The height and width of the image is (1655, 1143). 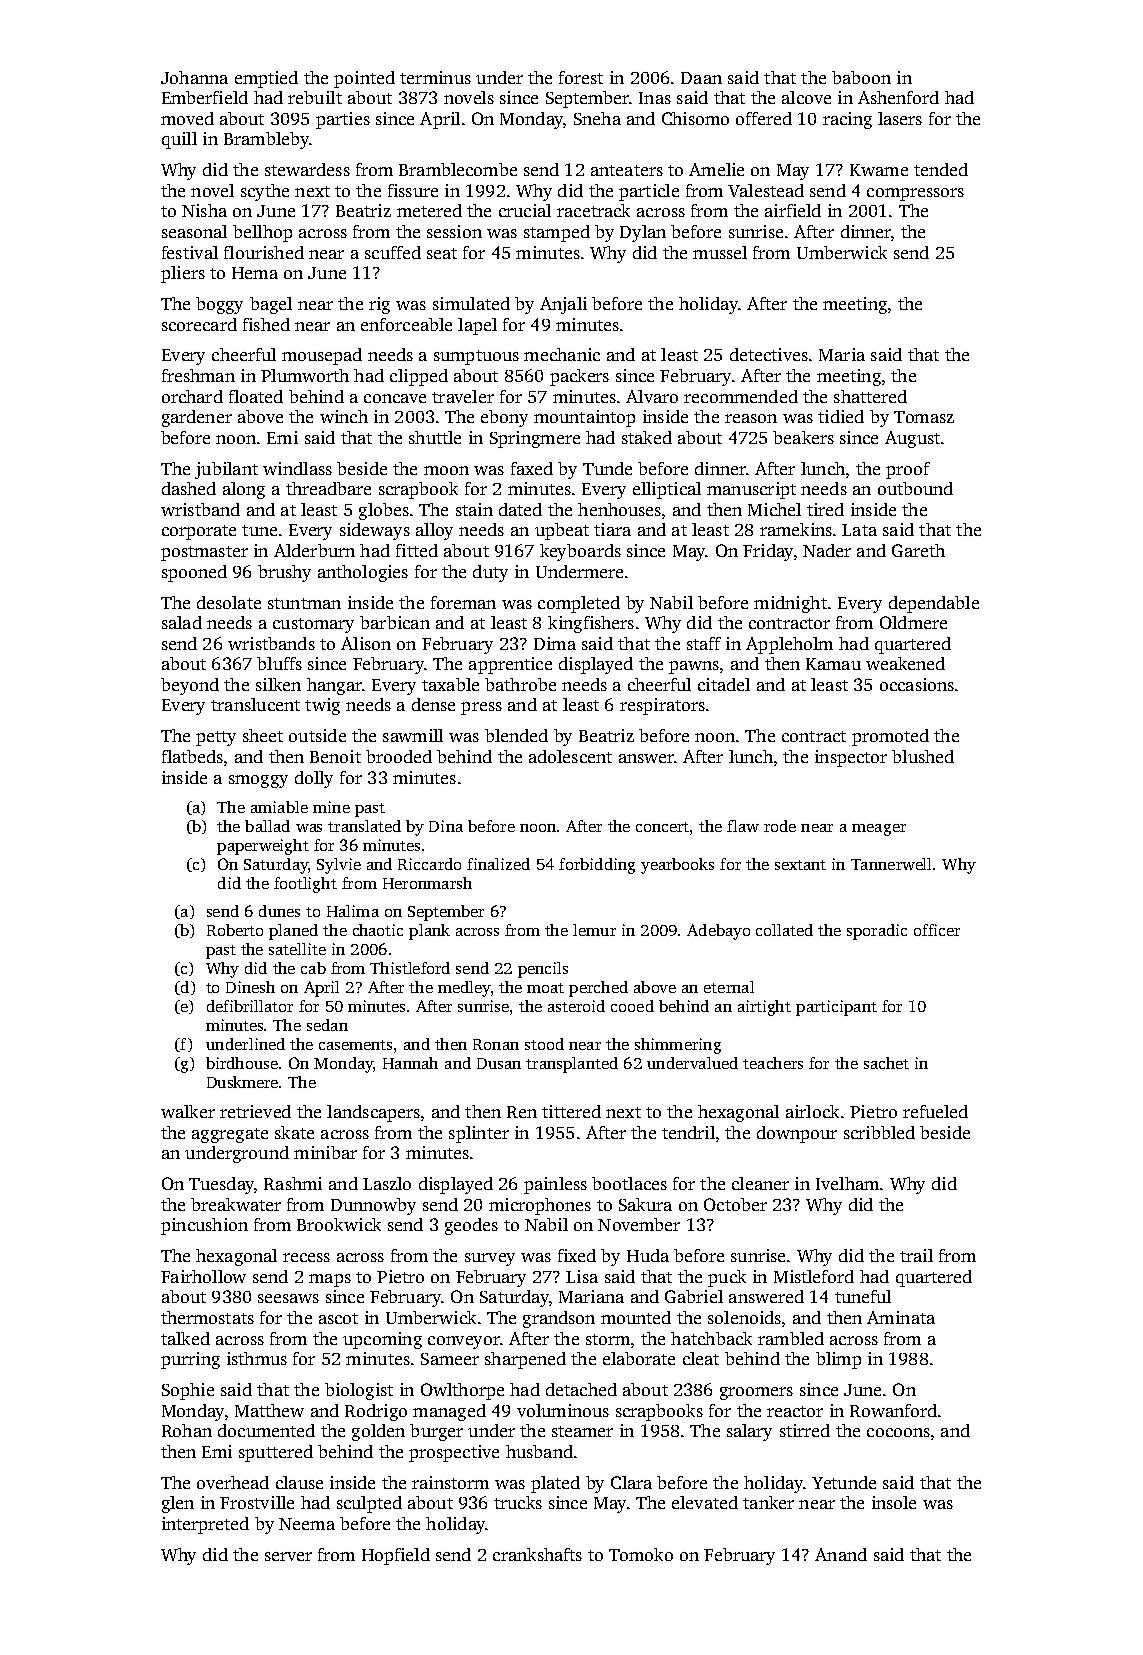 What do you see at coordinates (627, 170) in the image?
I see `anteaters` at bounding box center [627, 170].
